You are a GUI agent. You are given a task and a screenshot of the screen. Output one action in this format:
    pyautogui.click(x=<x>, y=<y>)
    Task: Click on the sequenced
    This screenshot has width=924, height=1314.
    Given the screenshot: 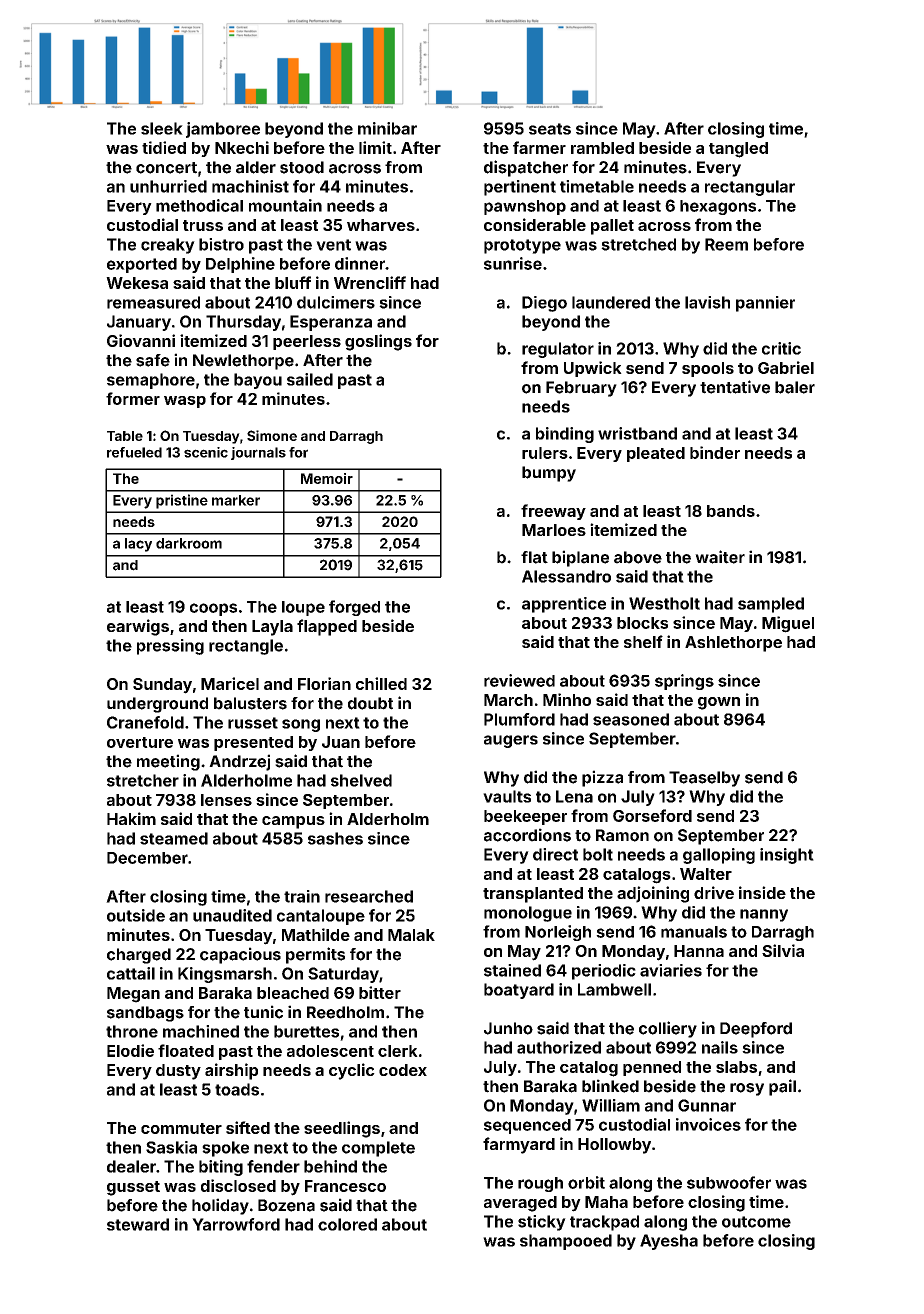 What is the action you would take?
    pyautogui.click(x=527, y=1126)
